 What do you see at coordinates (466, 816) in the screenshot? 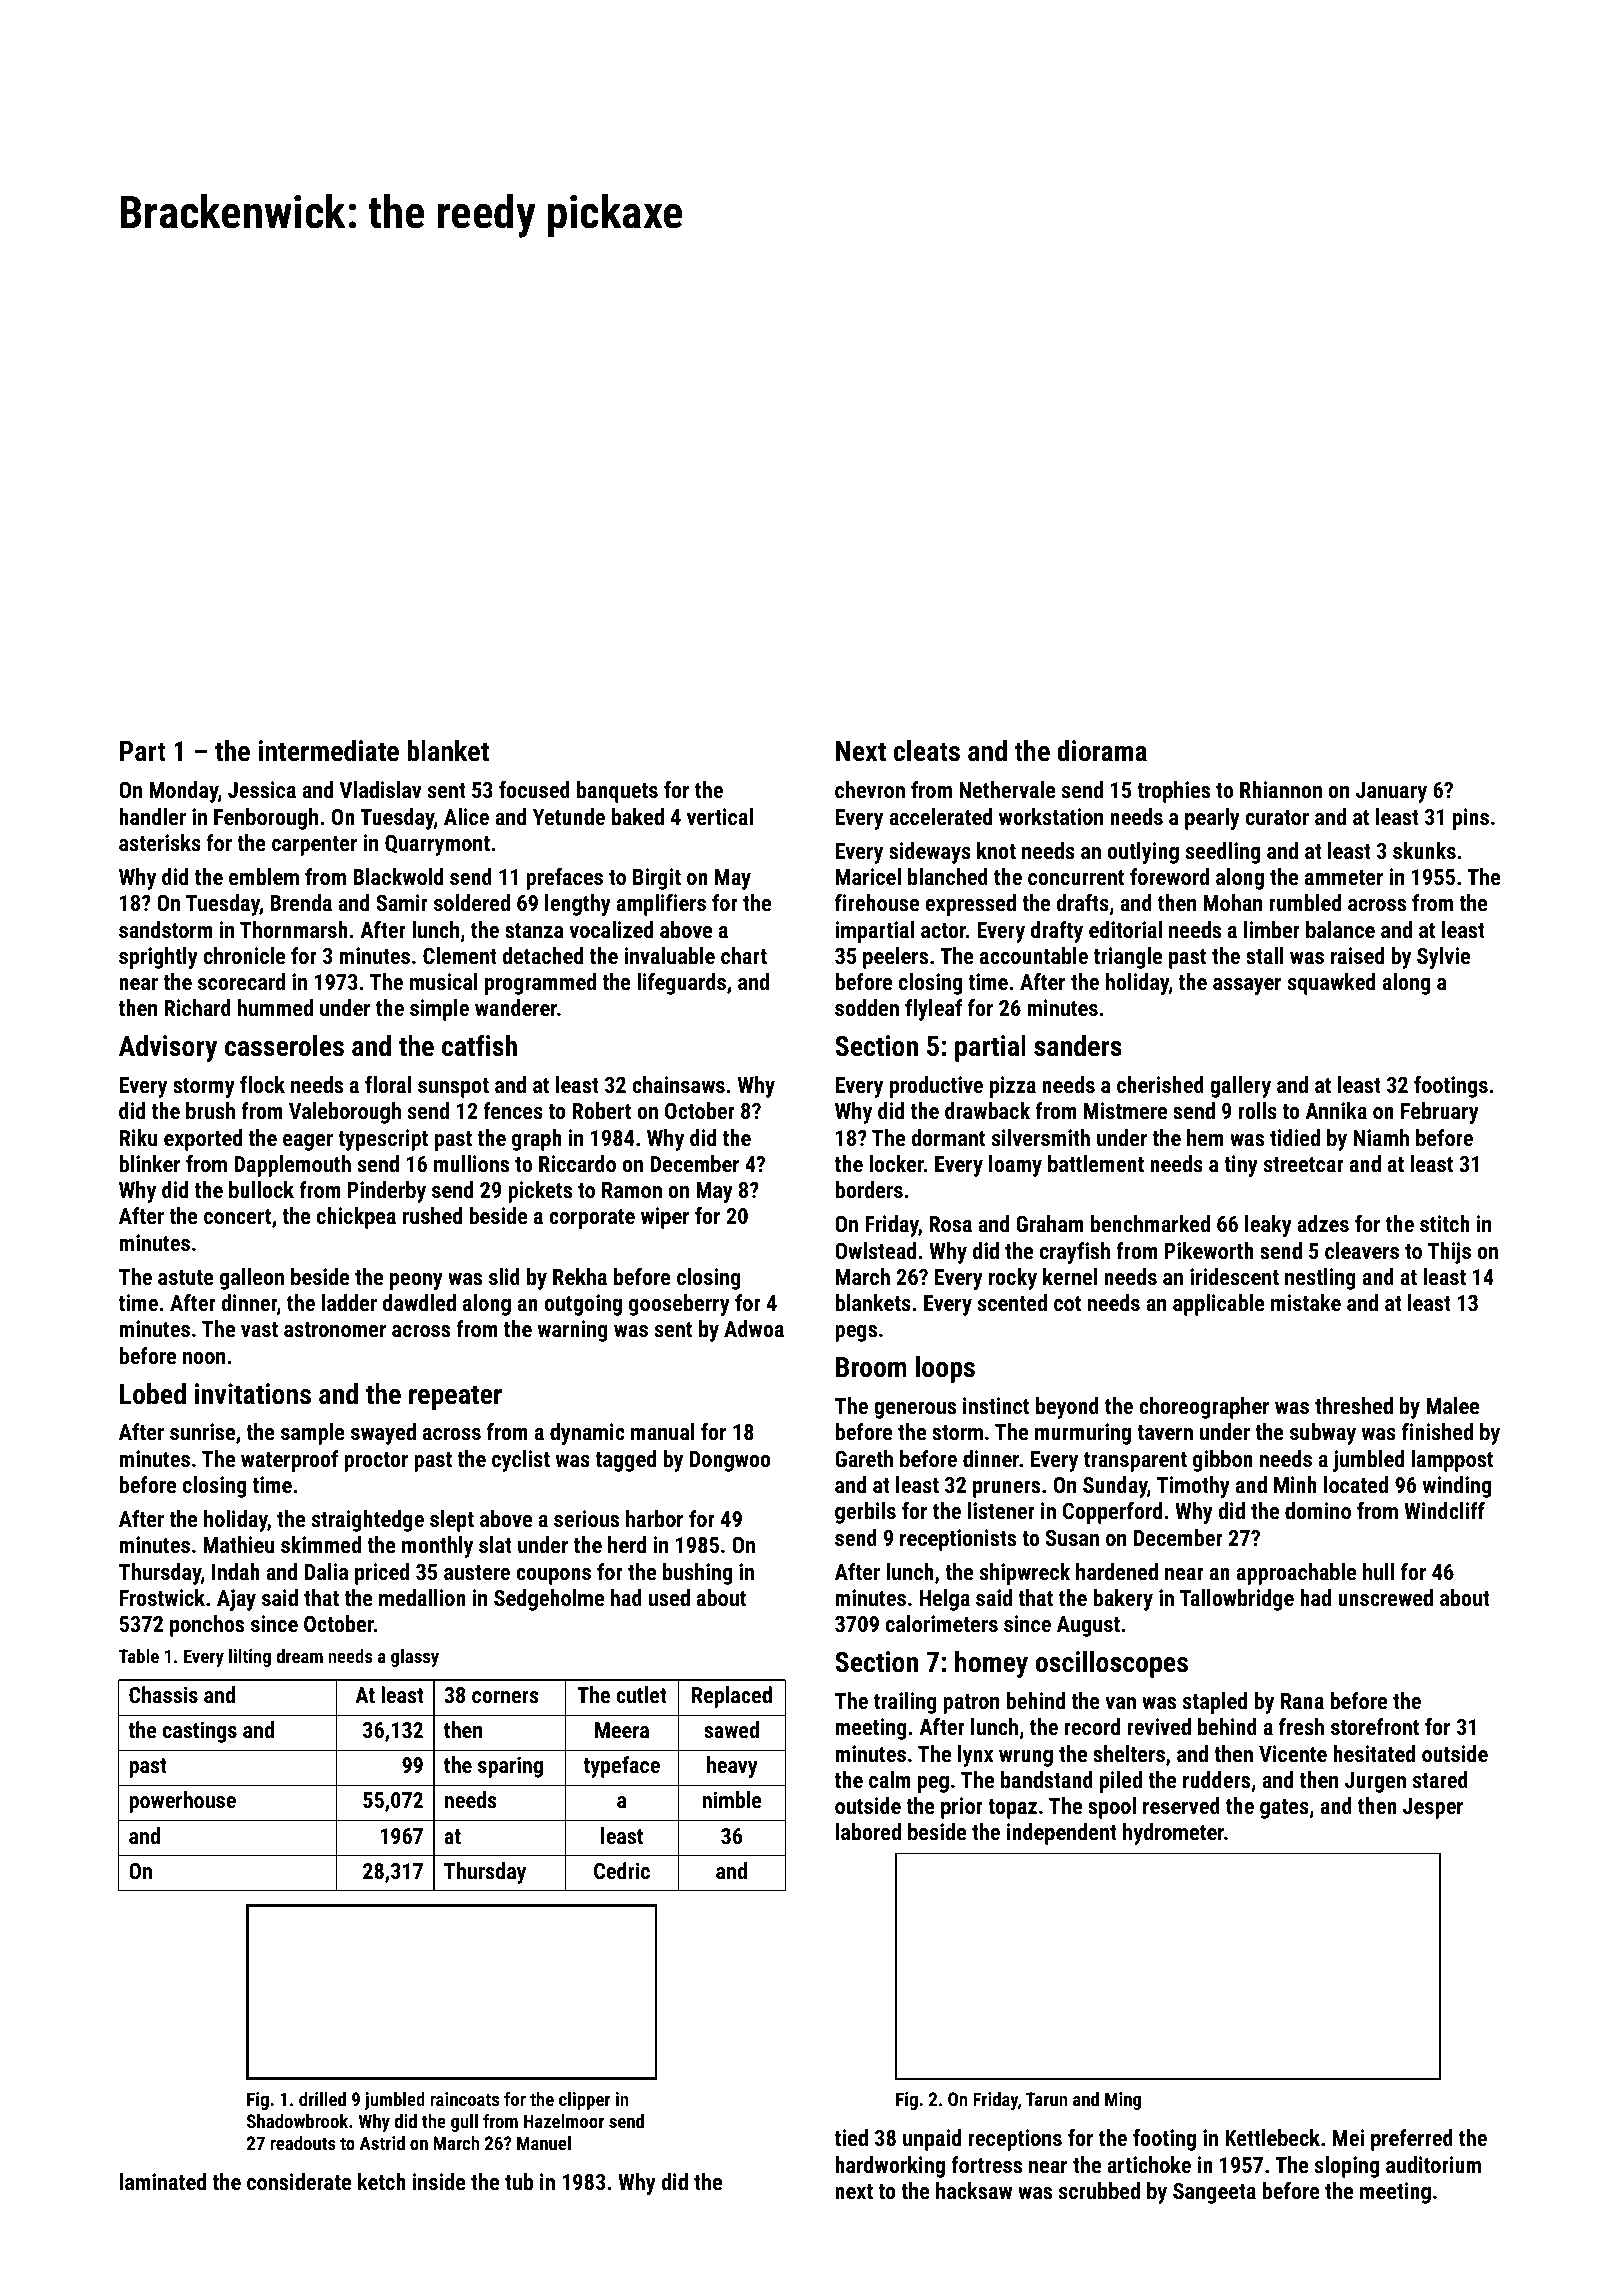
I see `Alice` at bounding box center [466, 816].
